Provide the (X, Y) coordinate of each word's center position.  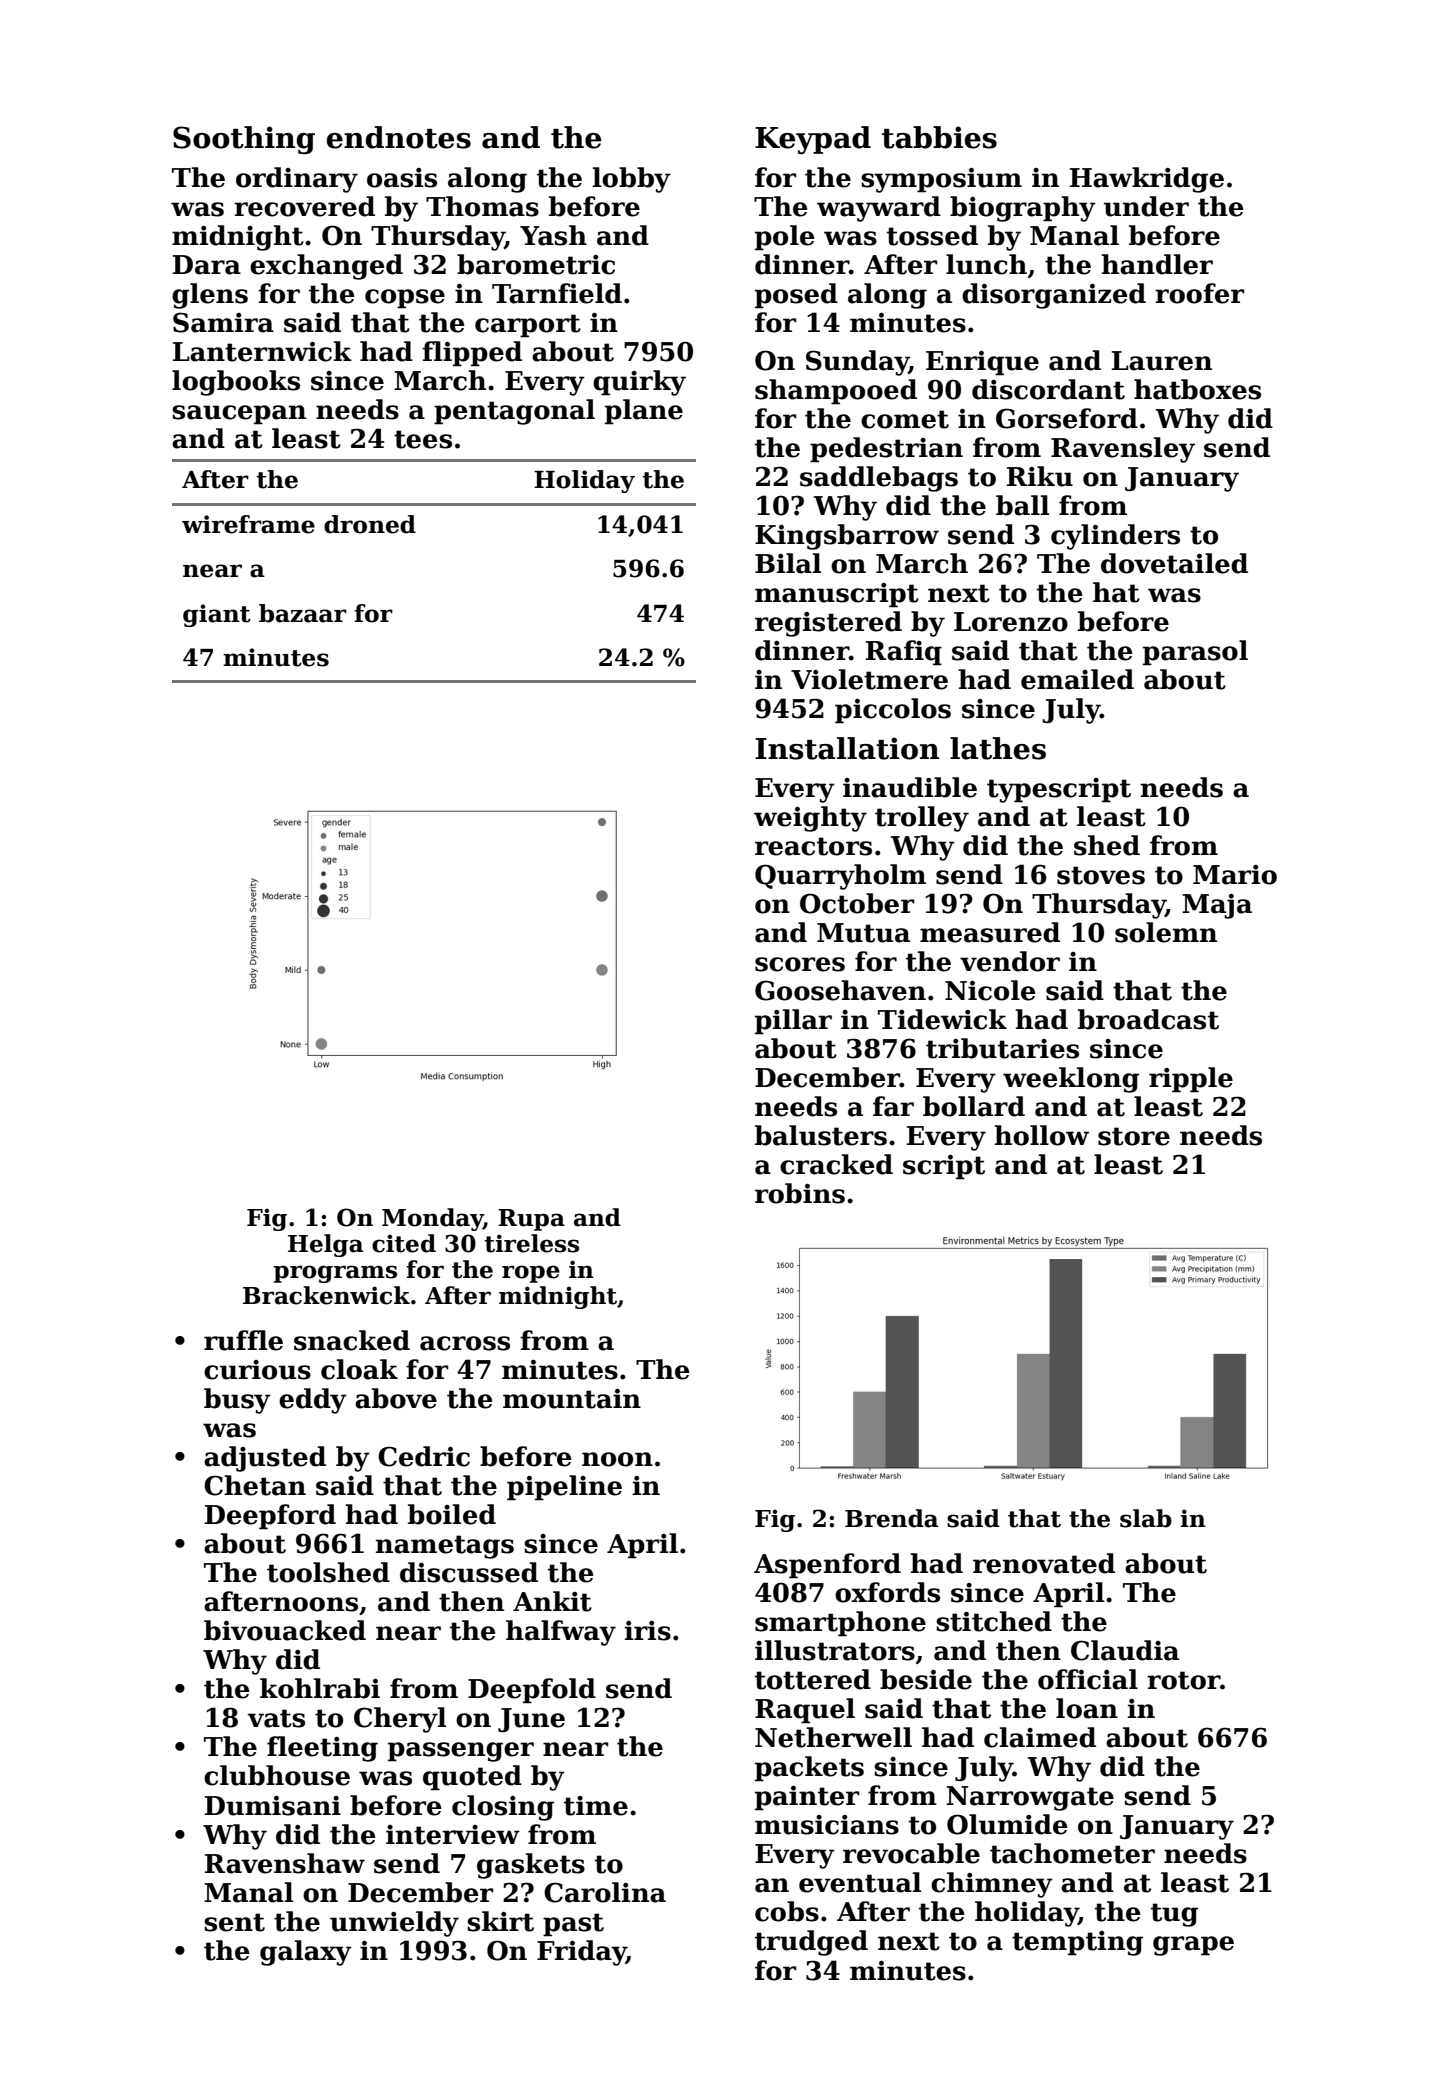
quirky (639, 383)
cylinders (1115, 537)
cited (404, 1243)
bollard (974, 1106)
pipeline (564, 1488)
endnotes (399, 137)
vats (276, 1718)
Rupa (531, 1220)
